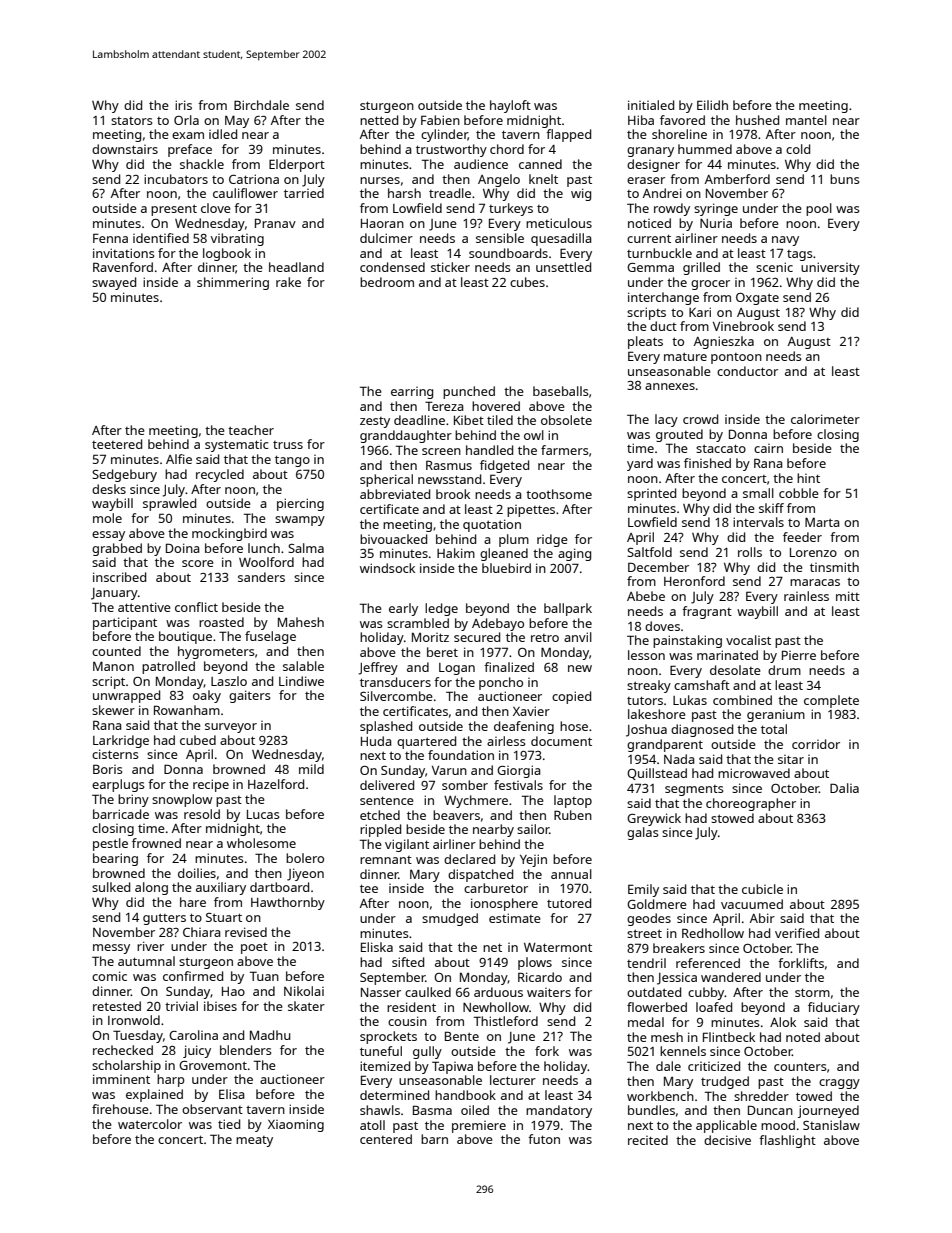 This screenshot has height=1233, width=952. I want to click on watercolor, so click(150, 1124).
